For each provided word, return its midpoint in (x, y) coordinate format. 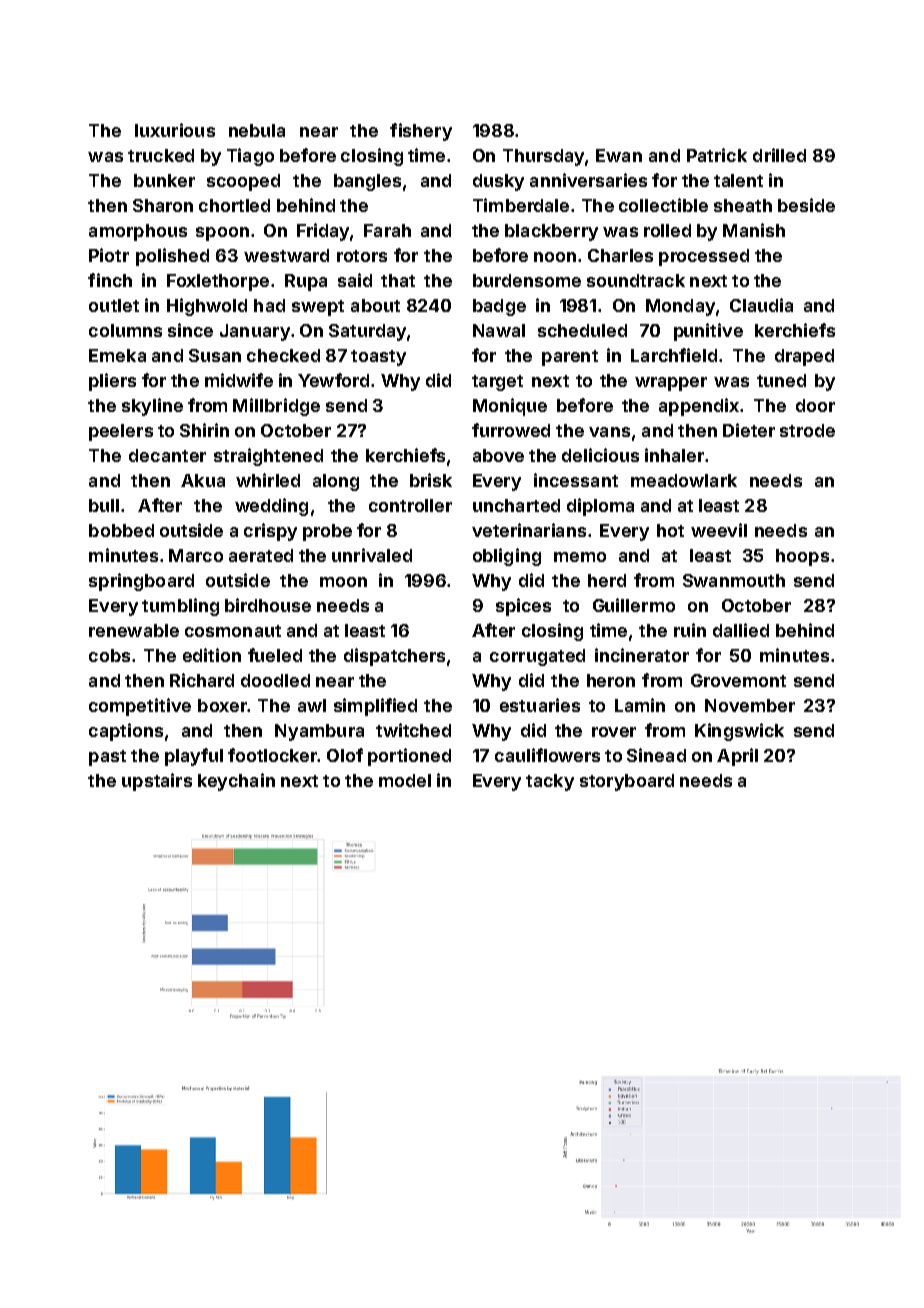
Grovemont (738, 680)
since (190, 330)
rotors (362, 256)
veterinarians (529, 530)
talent (738, 180)
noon (555, 257)
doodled (275, 680)
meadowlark (684, 480)
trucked (161, 155)
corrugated (537, 657)
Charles (620, 255)
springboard (141, 582)
